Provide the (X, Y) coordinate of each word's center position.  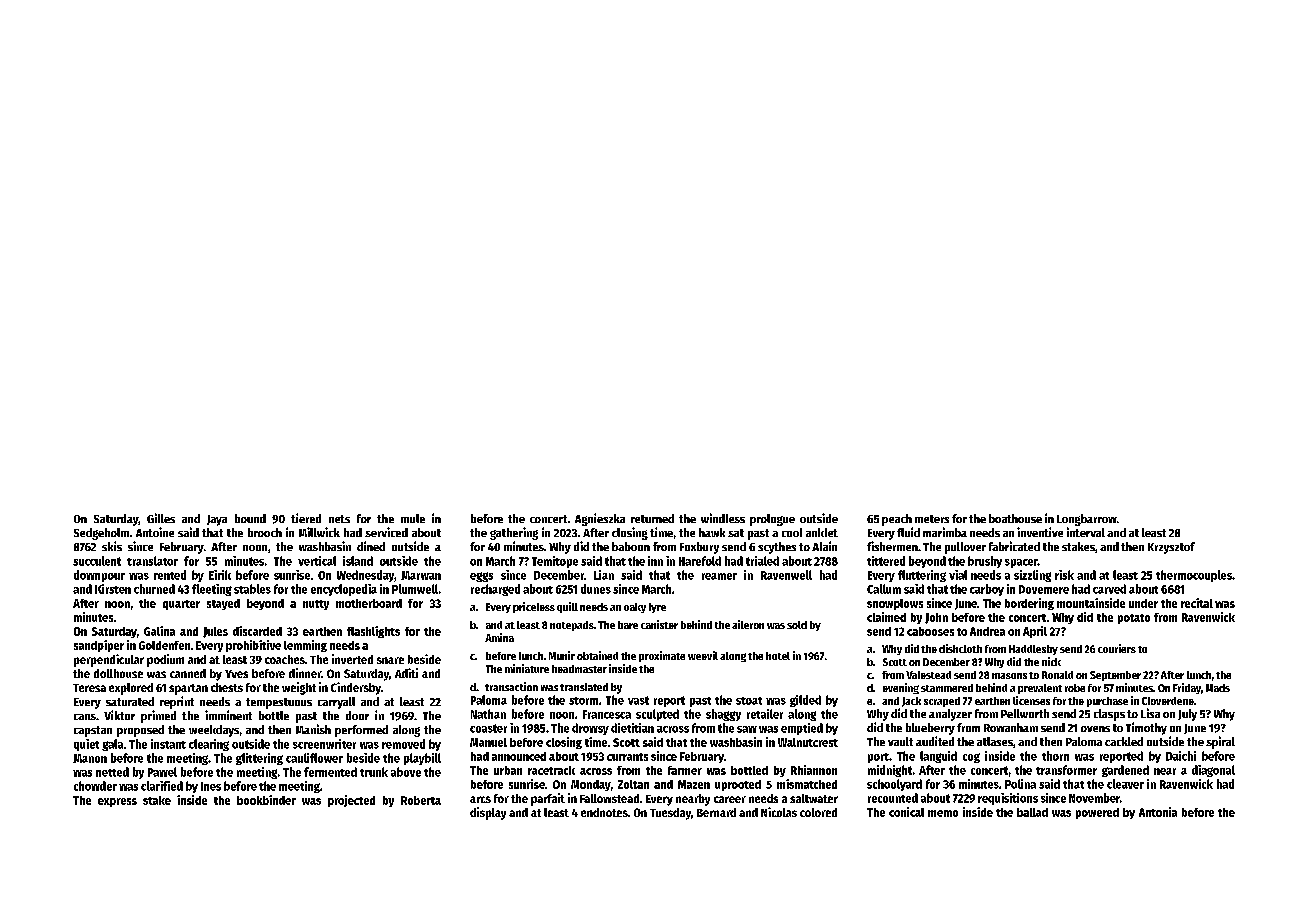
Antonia (1158, 812)
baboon (631, 546)
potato (1134, 619)
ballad (1032, 812)
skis (112, 546)
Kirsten (113, 589)
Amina (499, 637)
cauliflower (314, 758)
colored (818, 812)
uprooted (738, 785)
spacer (1021, 563)
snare (390, 660)
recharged (495, 590)
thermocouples (1194, 576)
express (117, 802)
